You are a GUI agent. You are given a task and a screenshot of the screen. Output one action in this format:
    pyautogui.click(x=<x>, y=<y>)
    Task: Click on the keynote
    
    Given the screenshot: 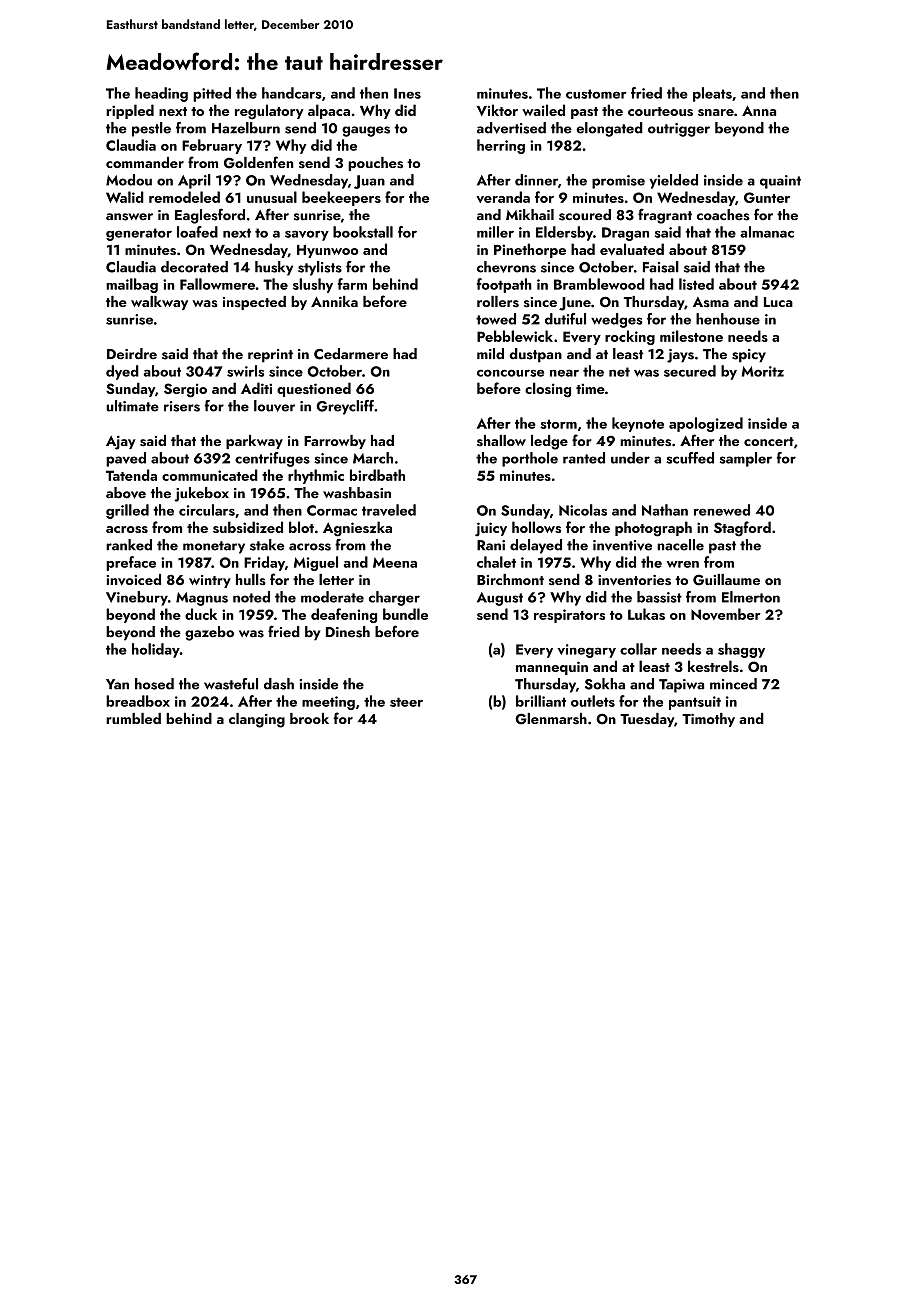 What is the action you would take?
    pyautogui.click(x=638, y=424)
